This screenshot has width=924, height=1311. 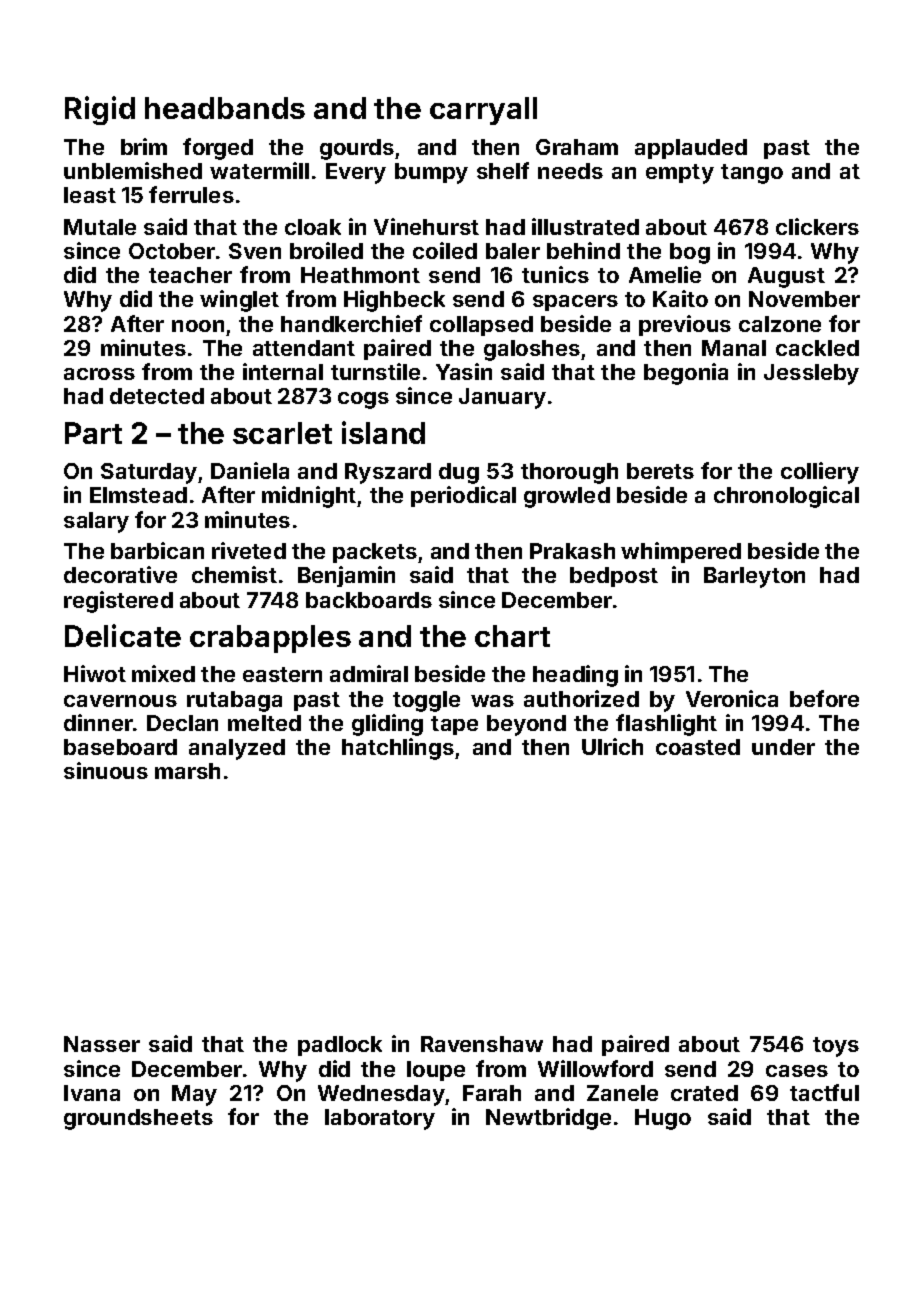 I want to click on padlock, so click(x=340, y=1046).
